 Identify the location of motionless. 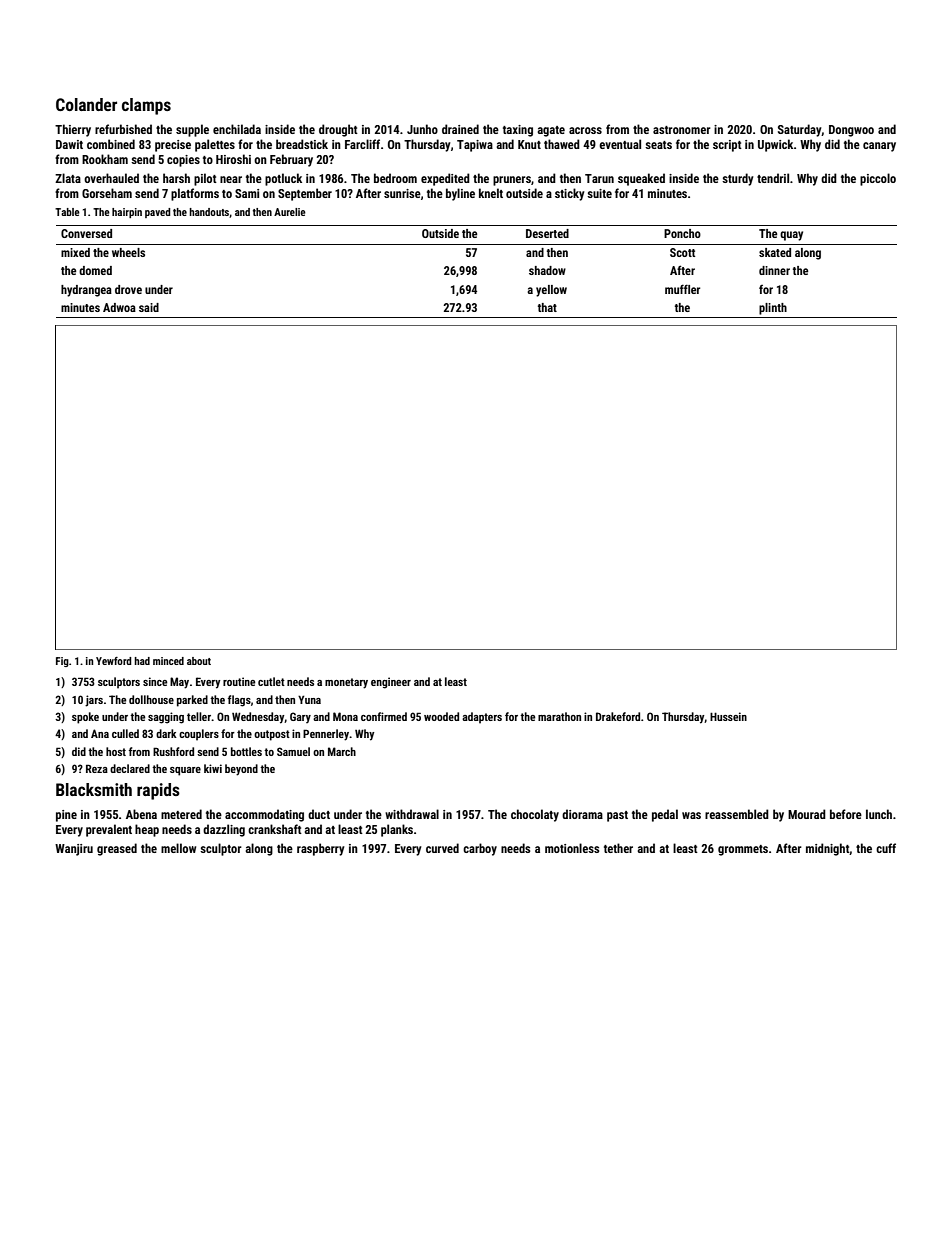
(572, 848).
